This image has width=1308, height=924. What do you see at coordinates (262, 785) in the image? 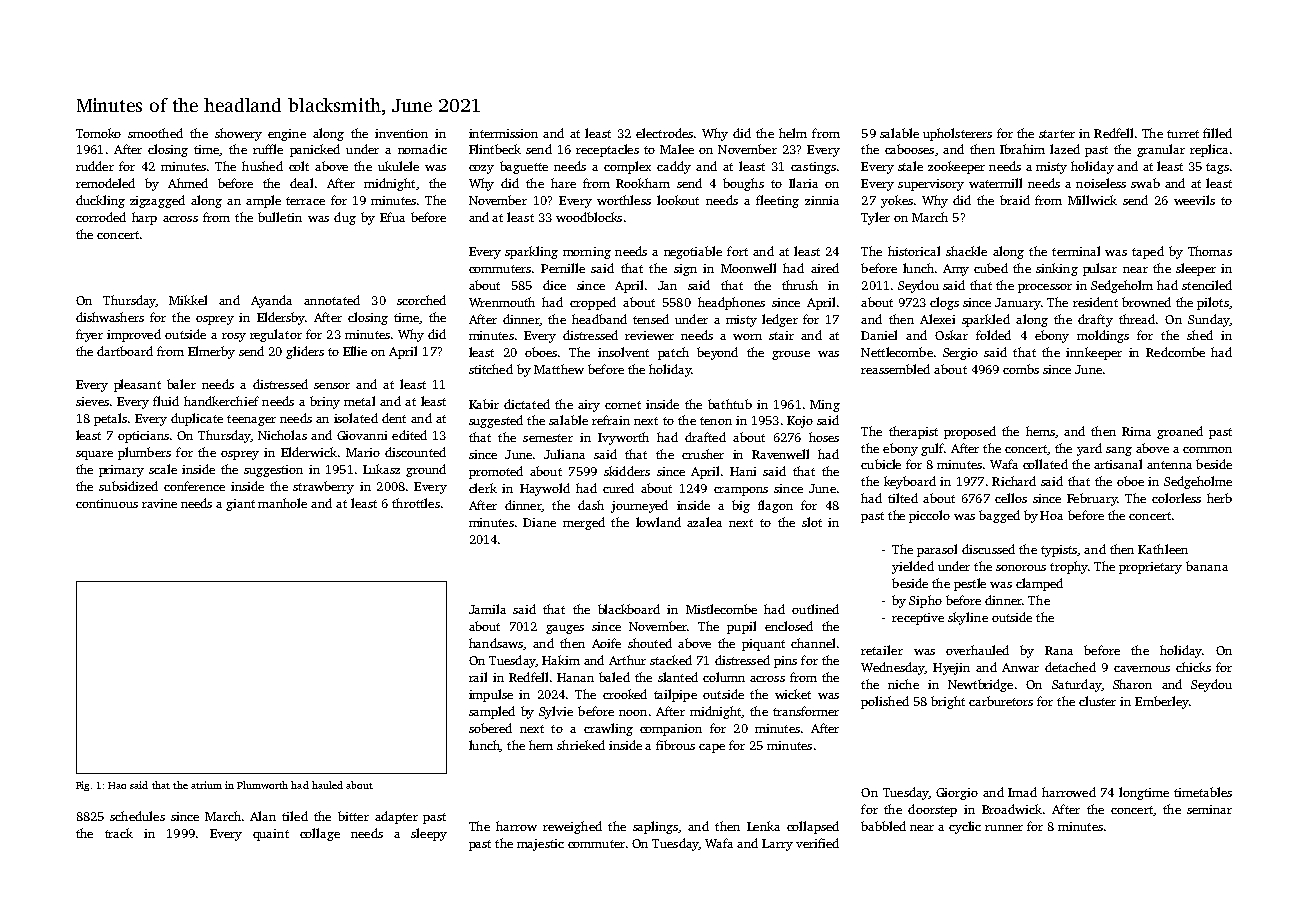
I see `Plumworth` at bounding box center [262, 785].
